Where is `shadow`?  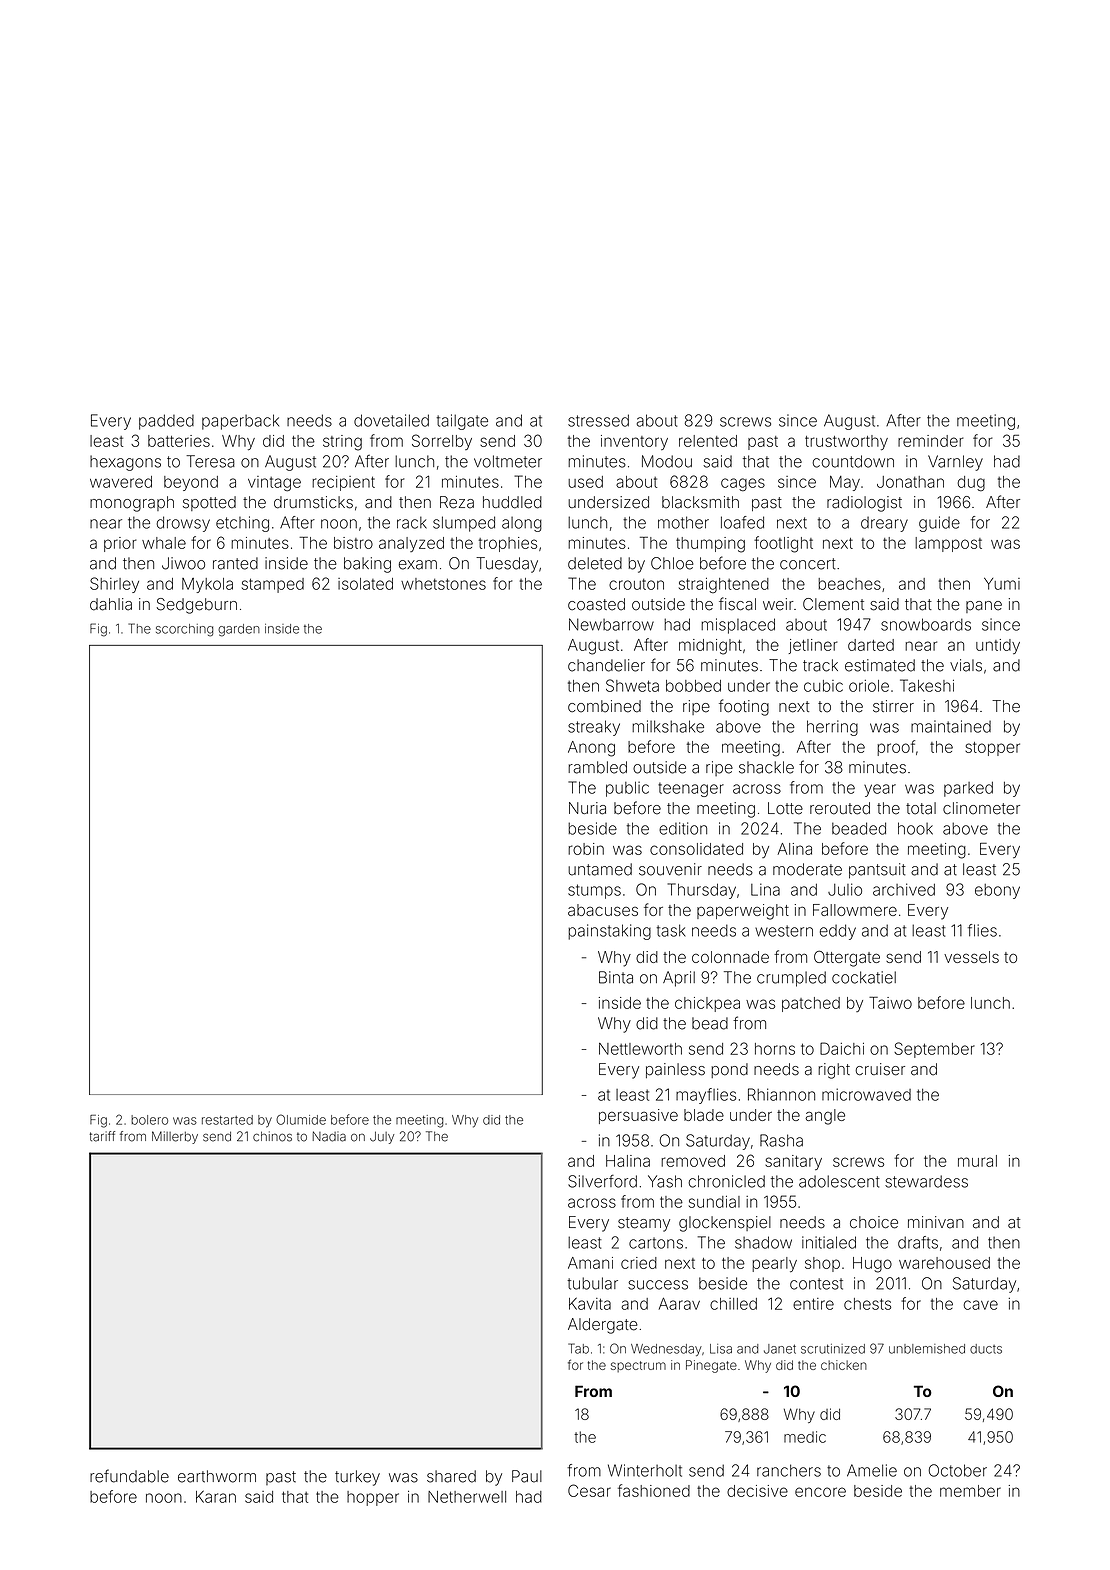
shadow is located at coordinates (763, 1242).
